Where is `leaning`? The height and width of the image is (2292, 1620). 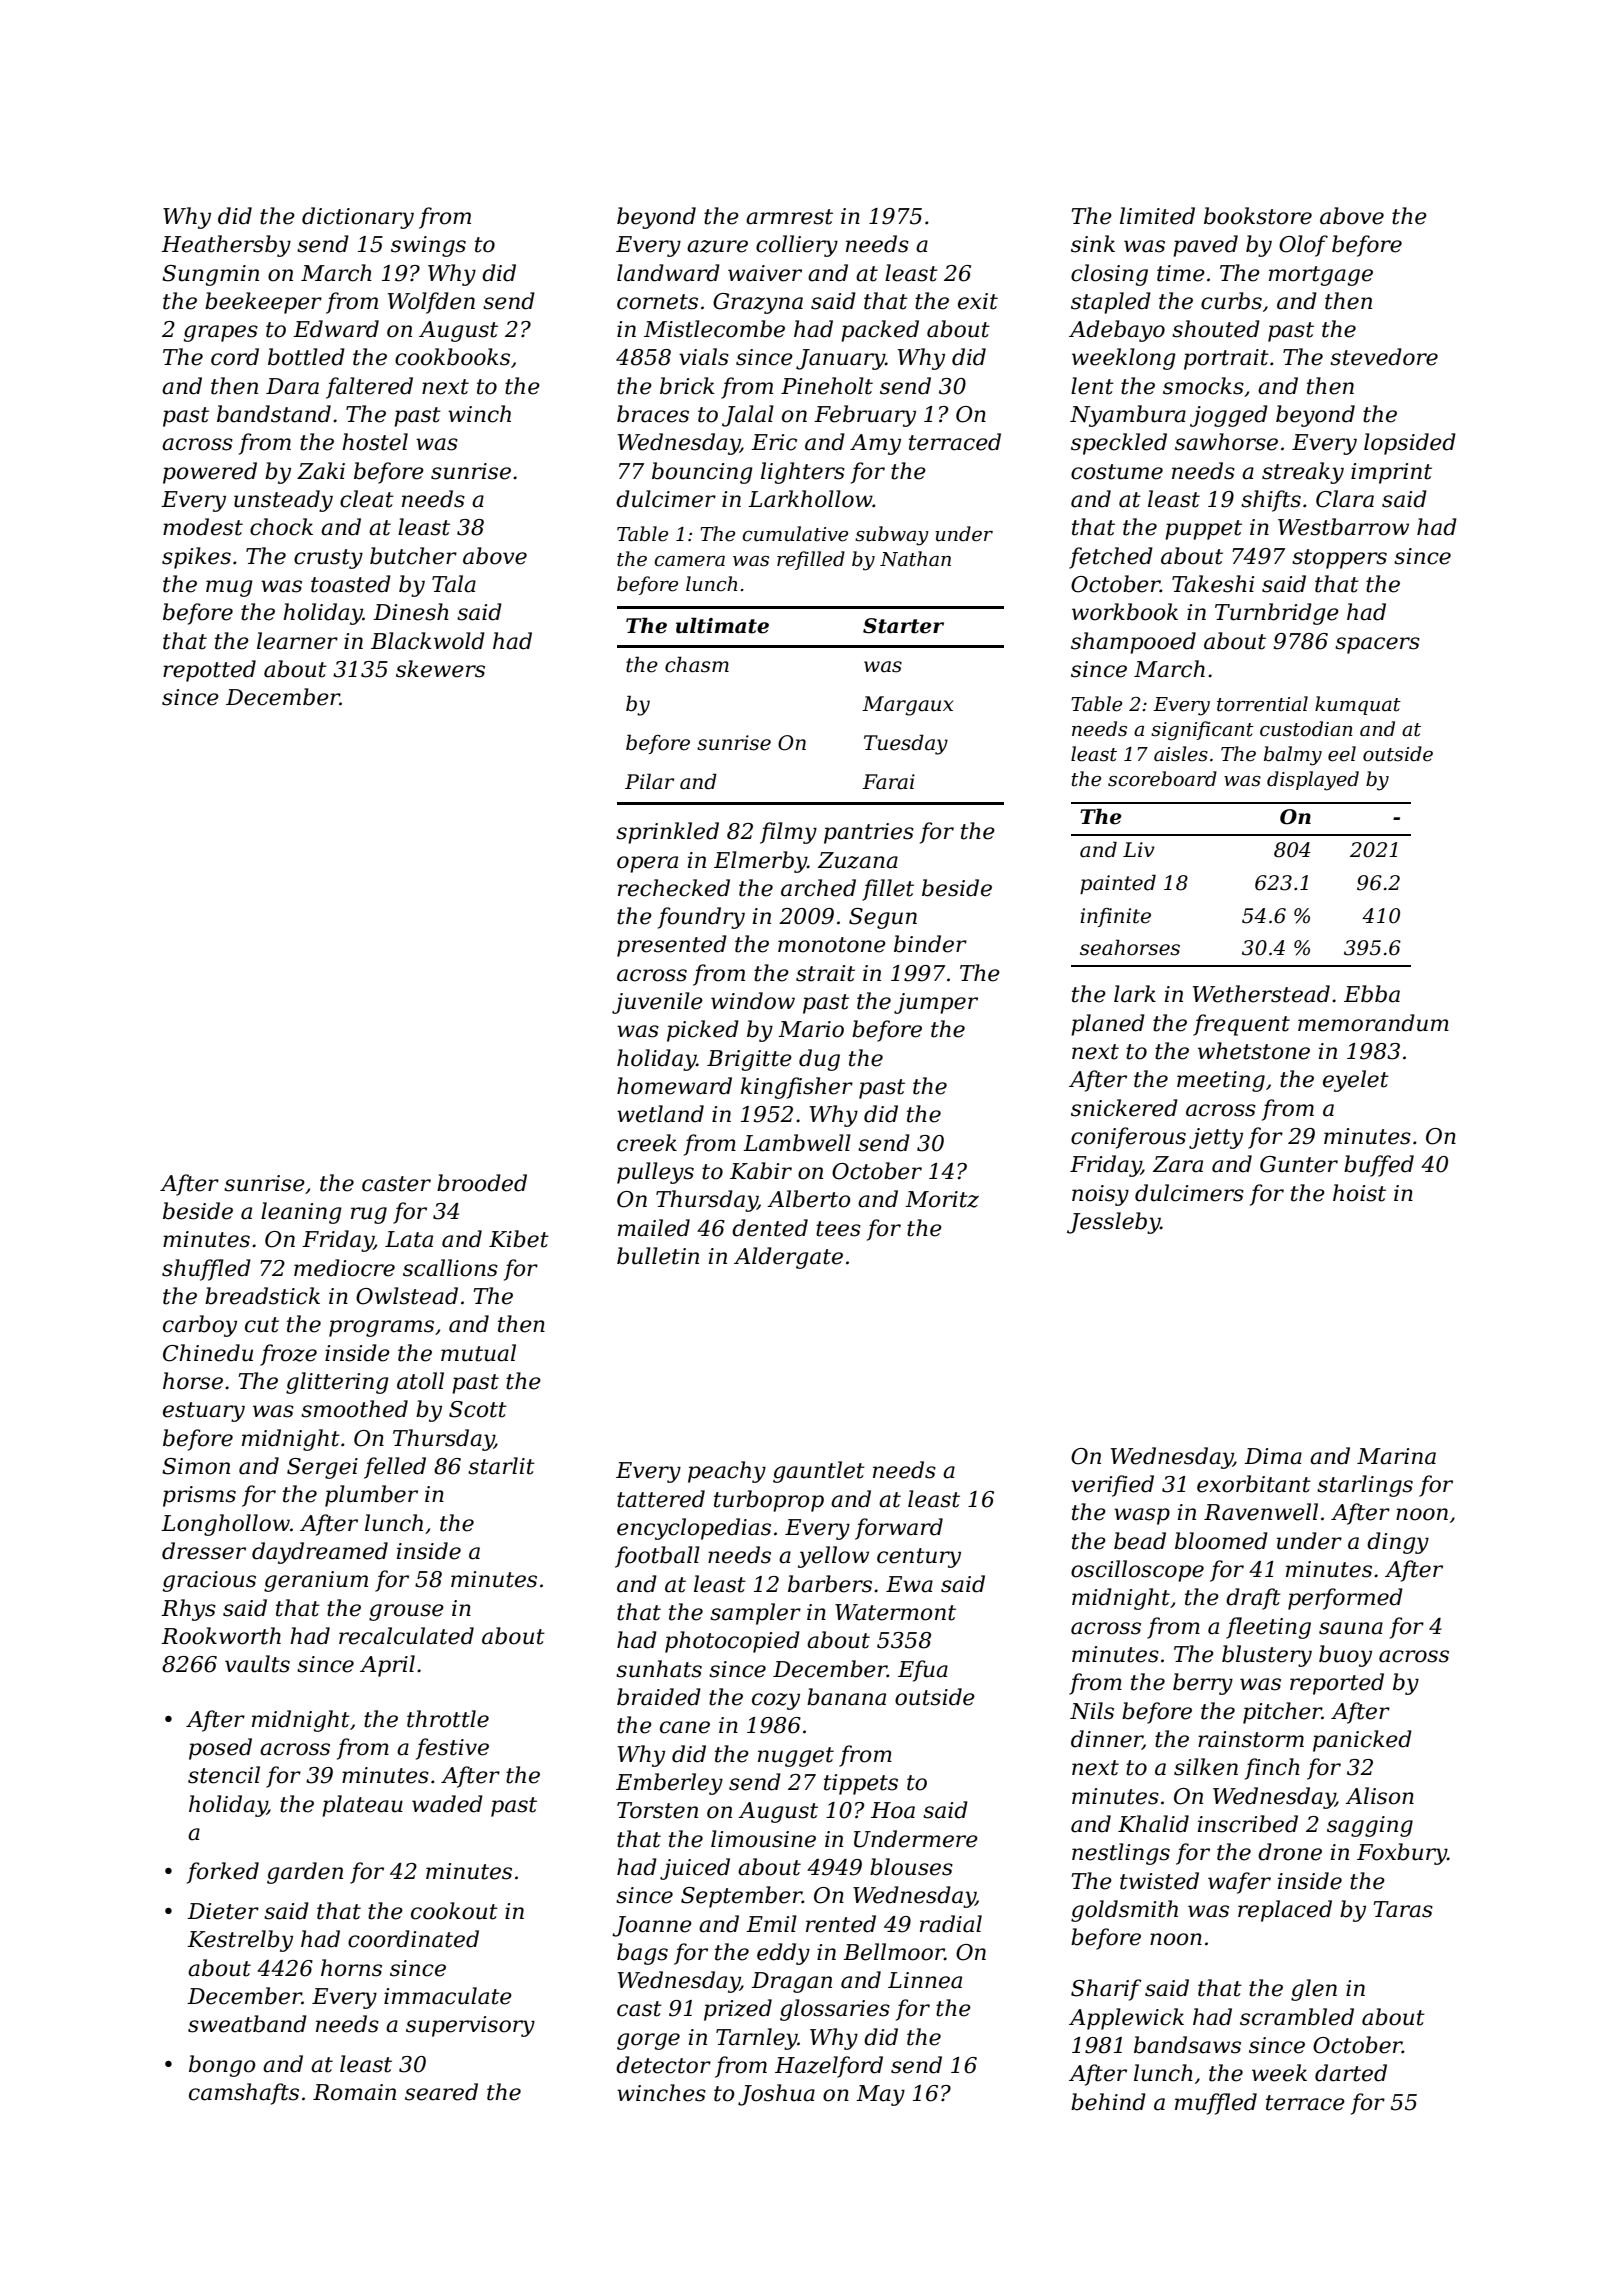
leaning is located at coordinates (301, 1213).
